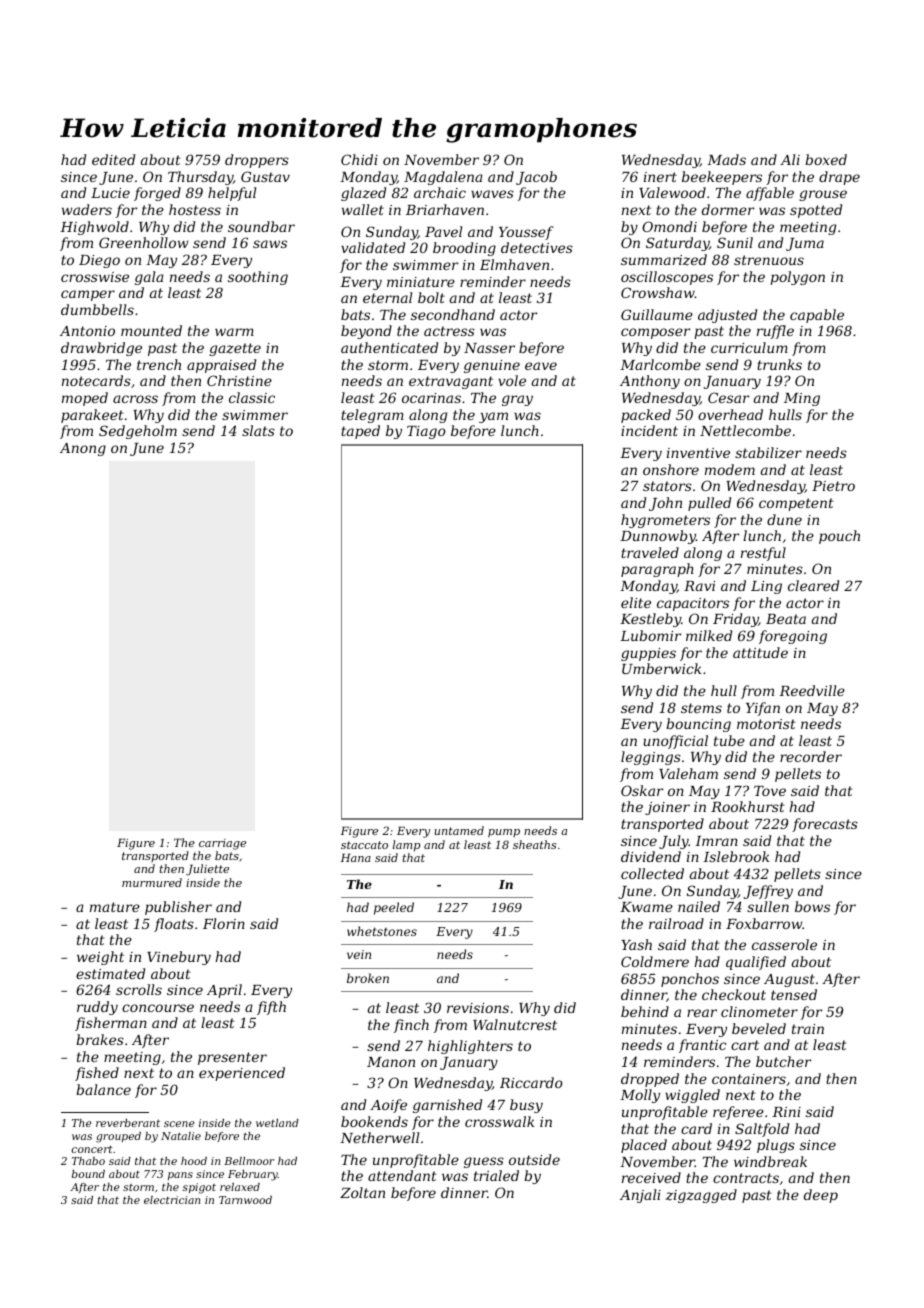  Describe the element at coordinates (277, 1123) in the document. I see `wetland` at that location.
